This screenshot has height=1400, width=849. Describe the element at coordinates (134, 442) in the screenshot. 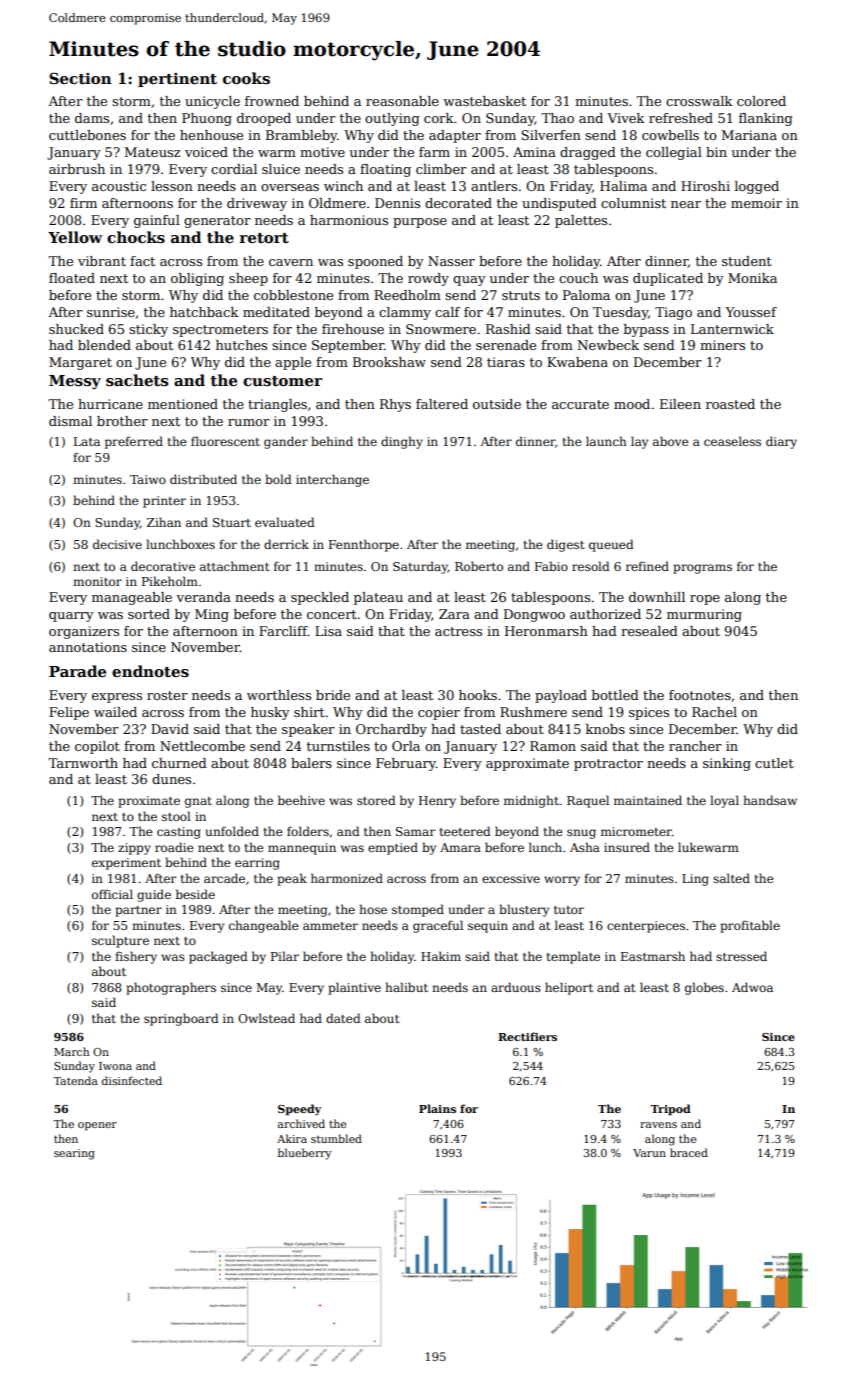

I see `preferred` at that location.
